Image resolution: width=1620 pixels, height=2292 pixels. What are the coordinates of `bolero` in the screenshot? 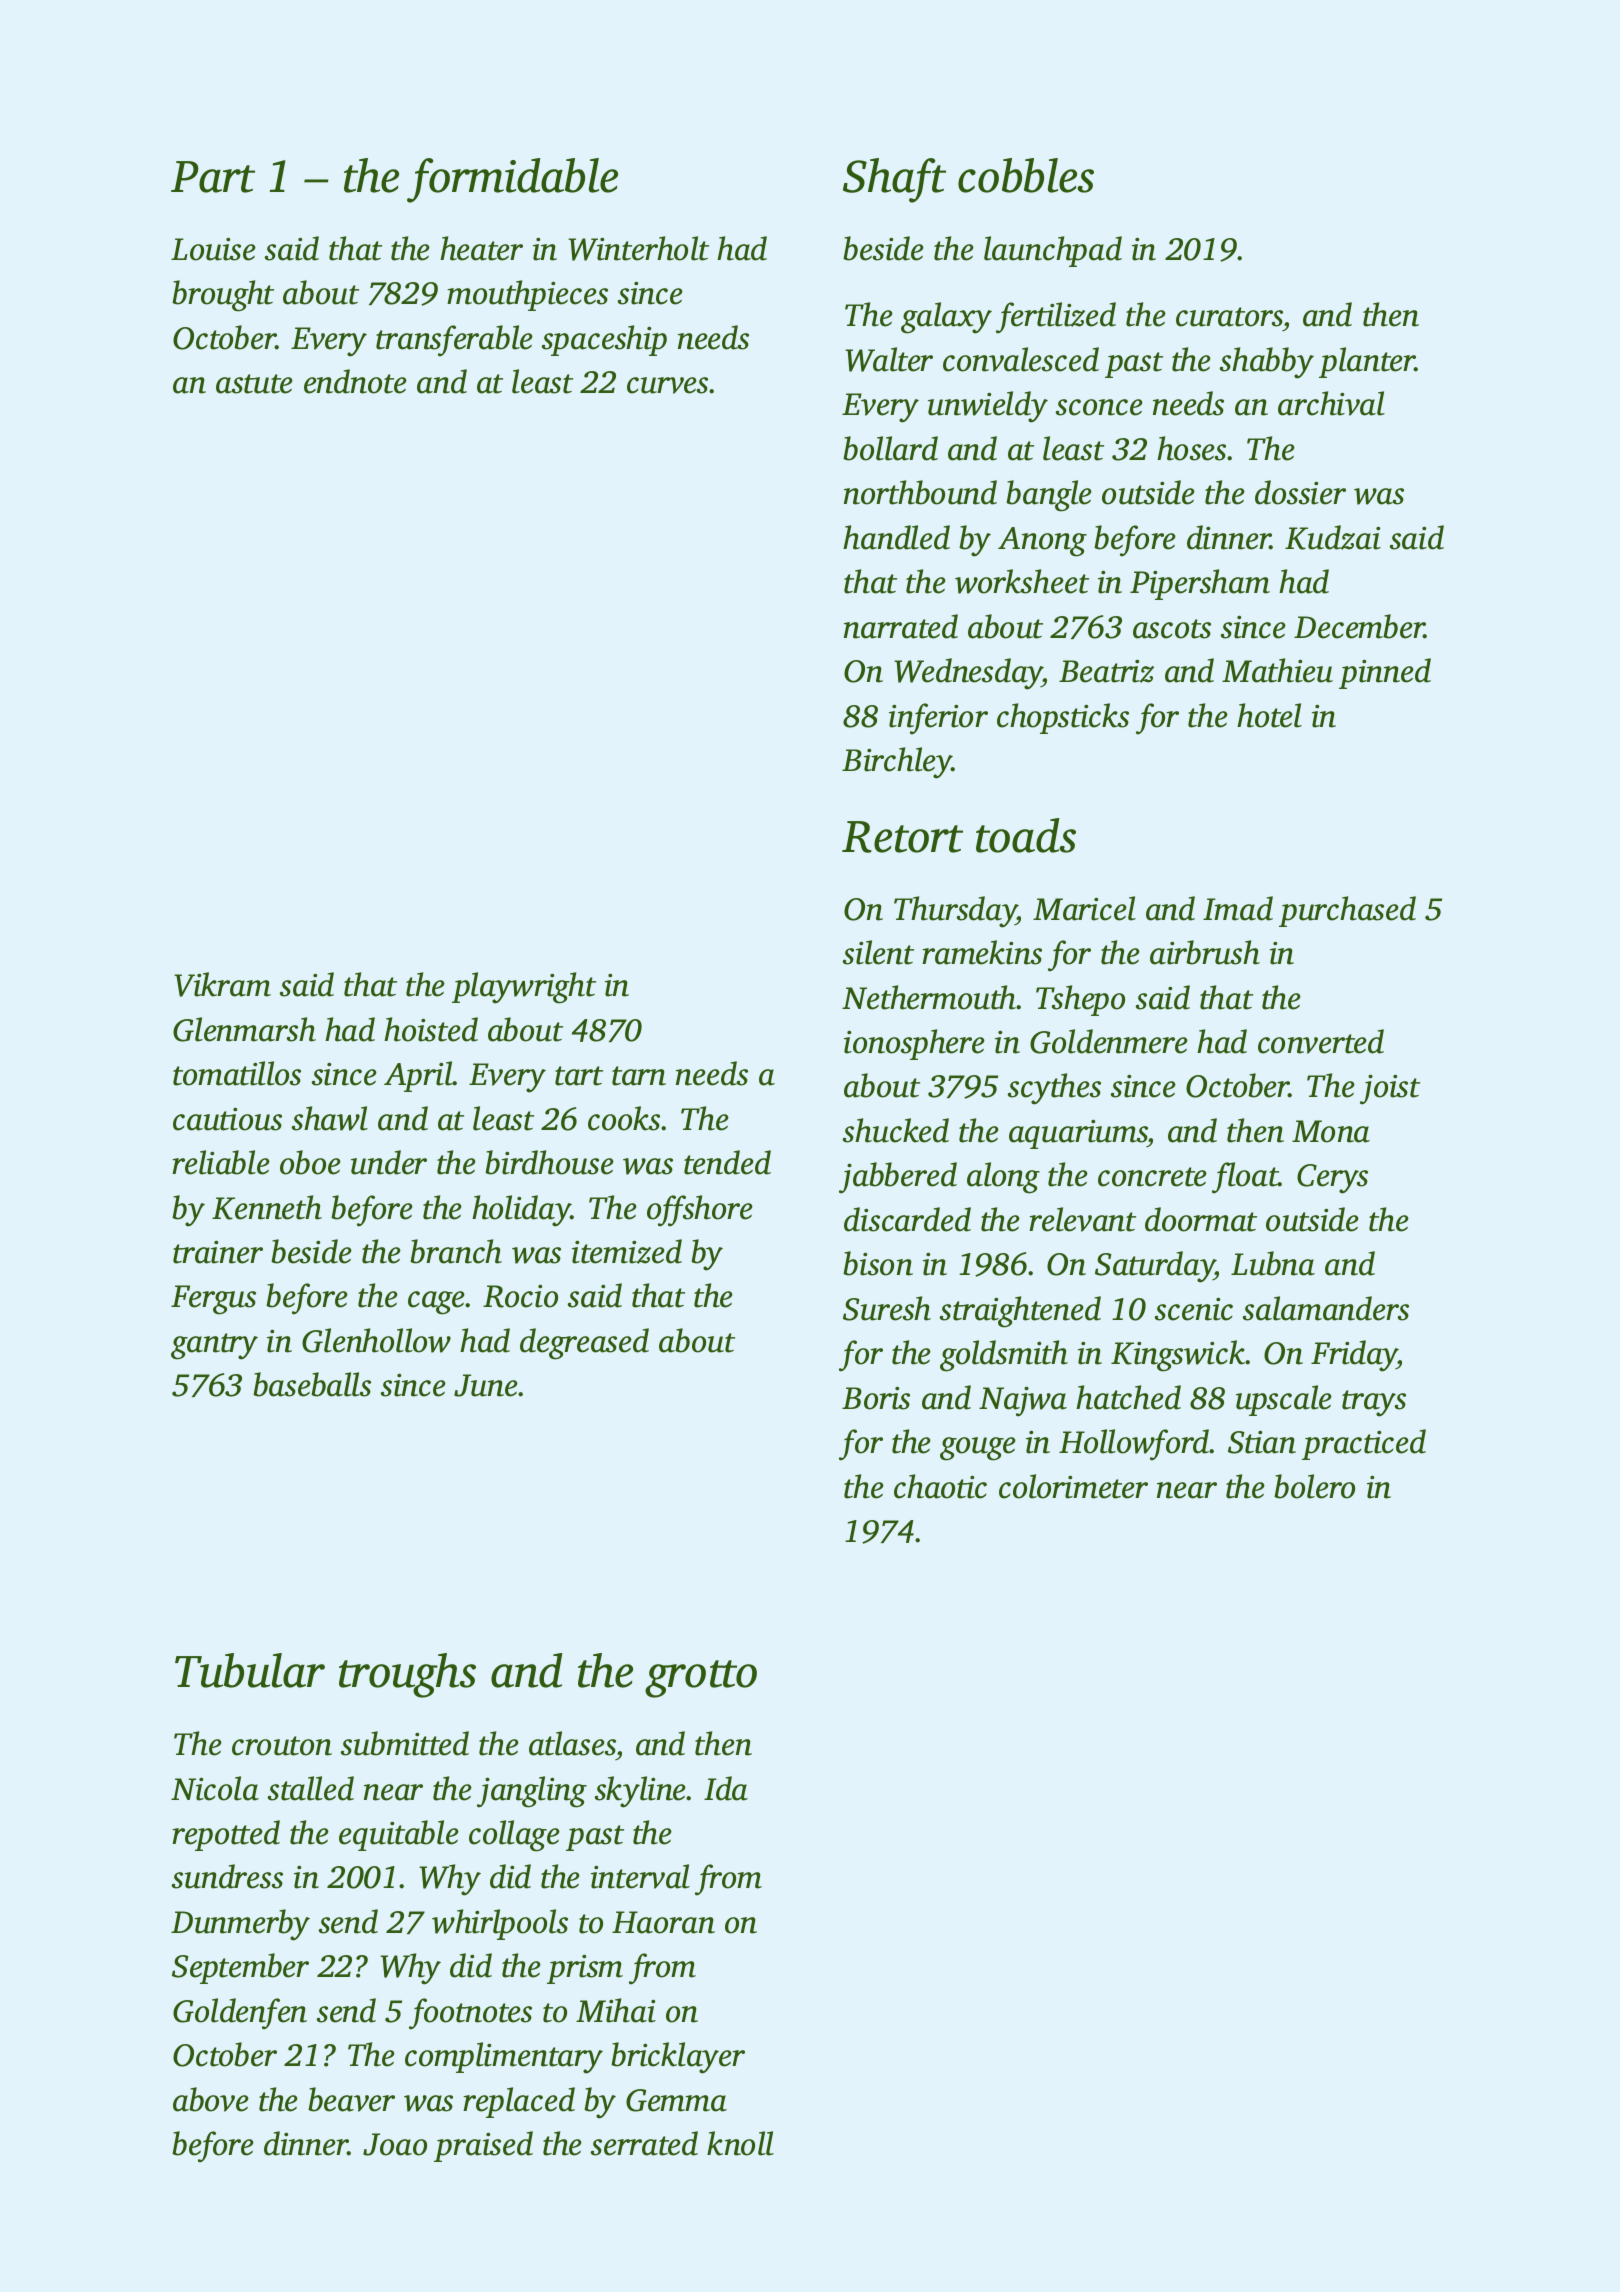 It's located at (1314, 1486).
